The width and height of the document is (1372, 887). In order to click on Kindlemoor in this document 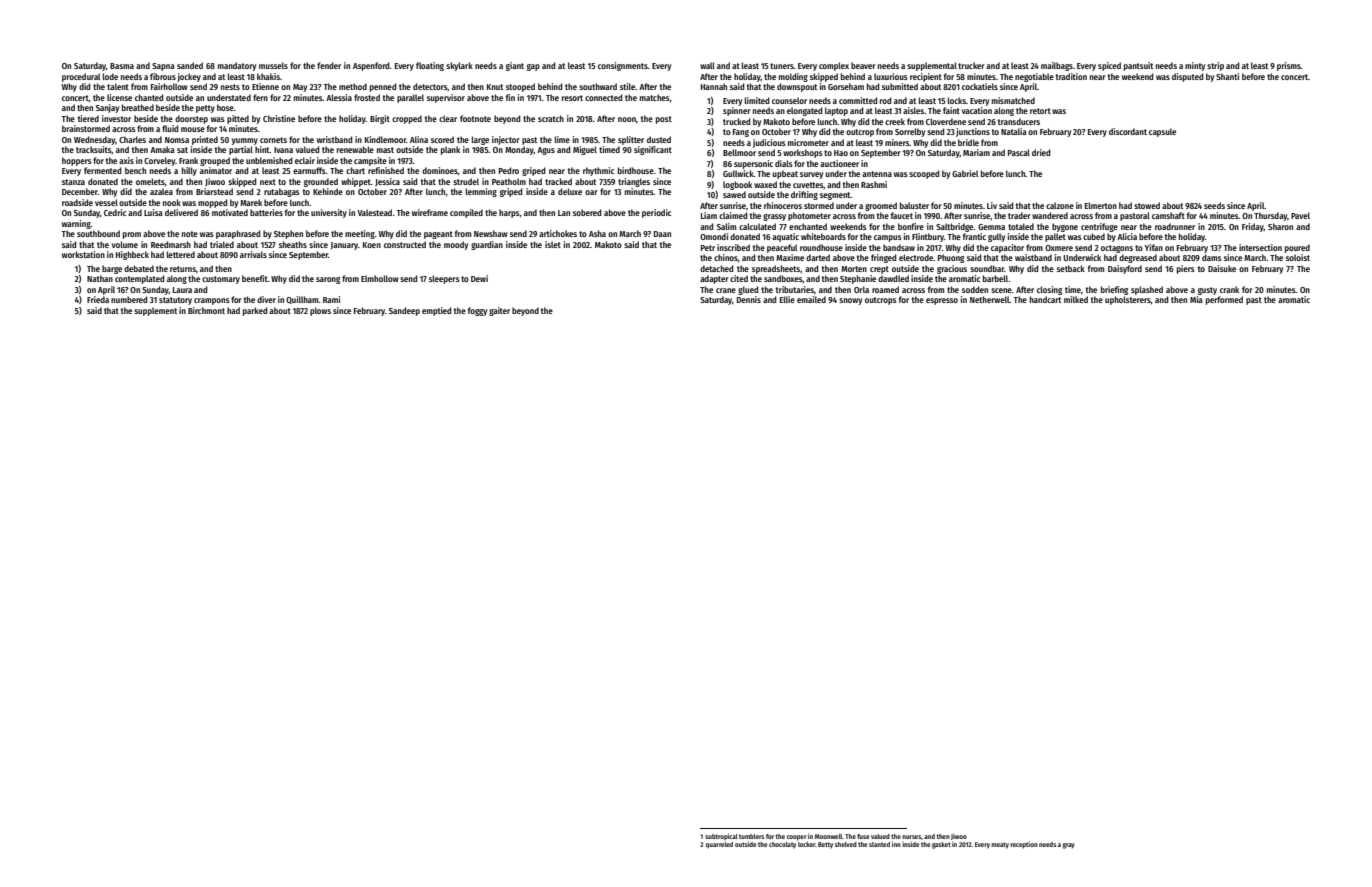, I will do `click(385, 139)`.
